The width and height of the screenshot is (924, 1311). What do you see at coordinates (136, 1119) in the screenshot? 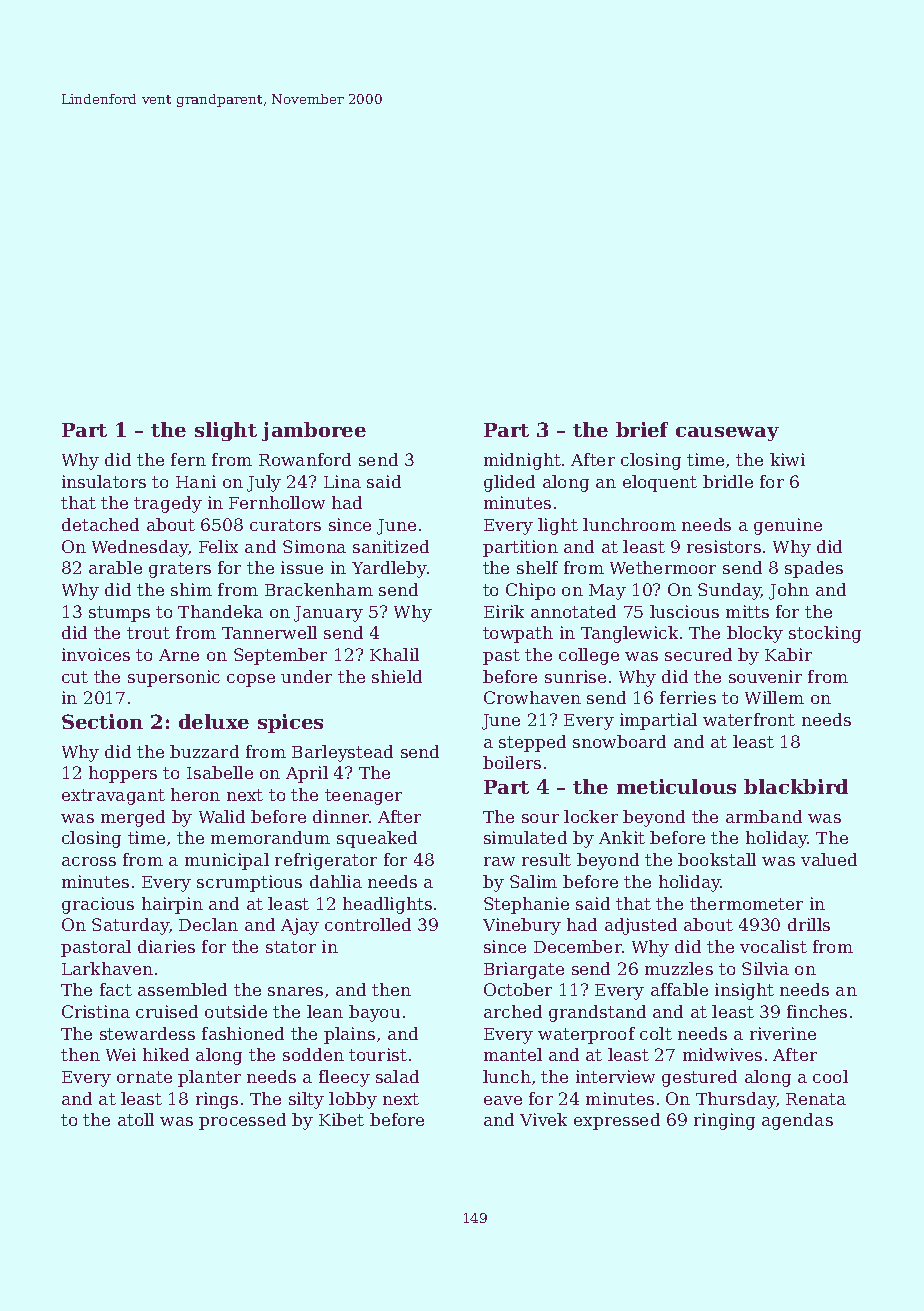
I see `atoll` at bounding box center [136, 1119].
